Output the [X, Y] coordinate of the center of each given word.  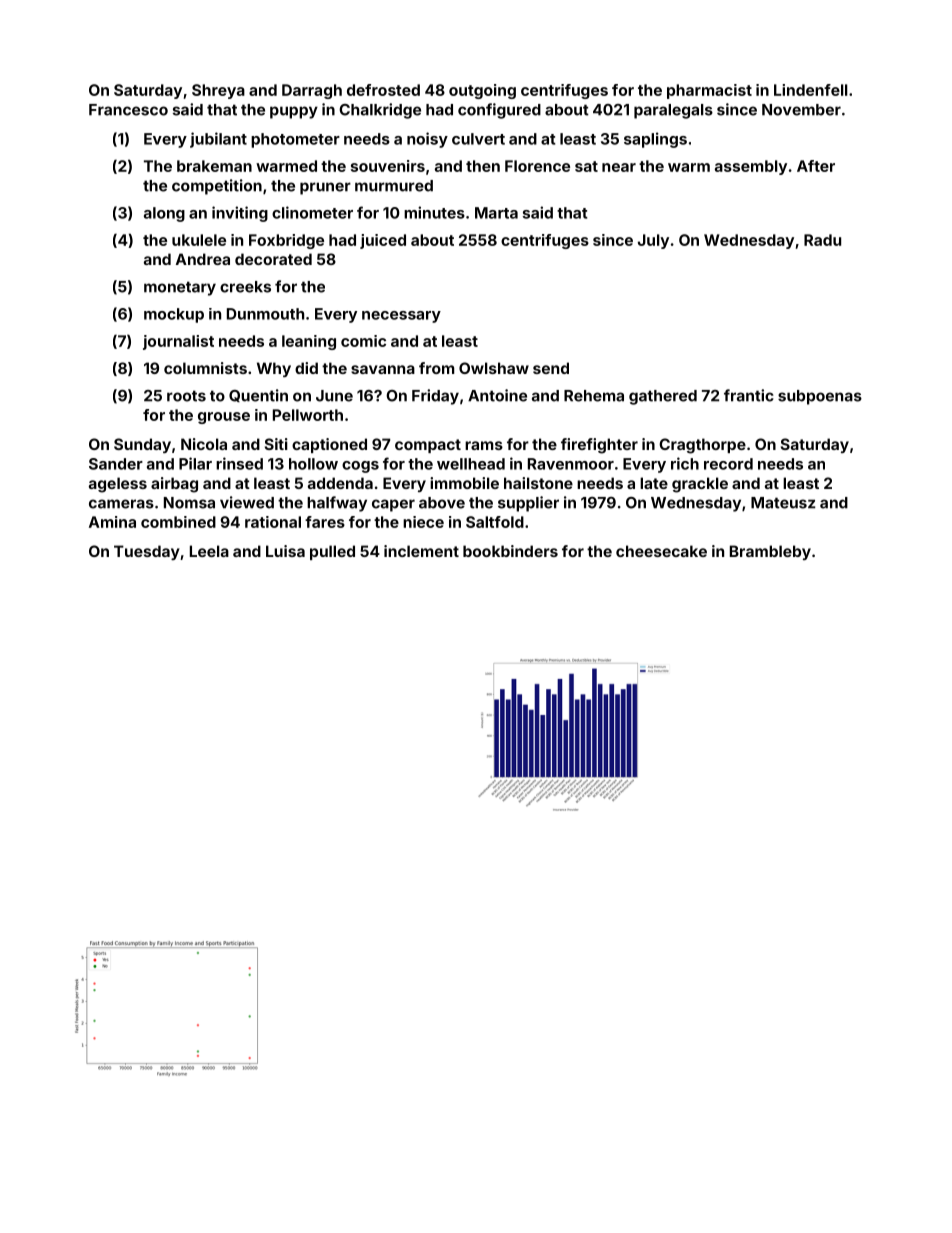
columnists [205, 368]
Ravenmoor [571, 464]
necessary [401, 317]
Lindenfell [811, 90]
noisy [427, 140]
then [483, 166]
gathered [663, 397]
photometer [295, 140]
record [728, 464]
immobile [464, 483]
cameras [121, 504]
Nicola [204, 444]
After [816, 166]
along [164, 214]
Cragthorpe [702, 446]
